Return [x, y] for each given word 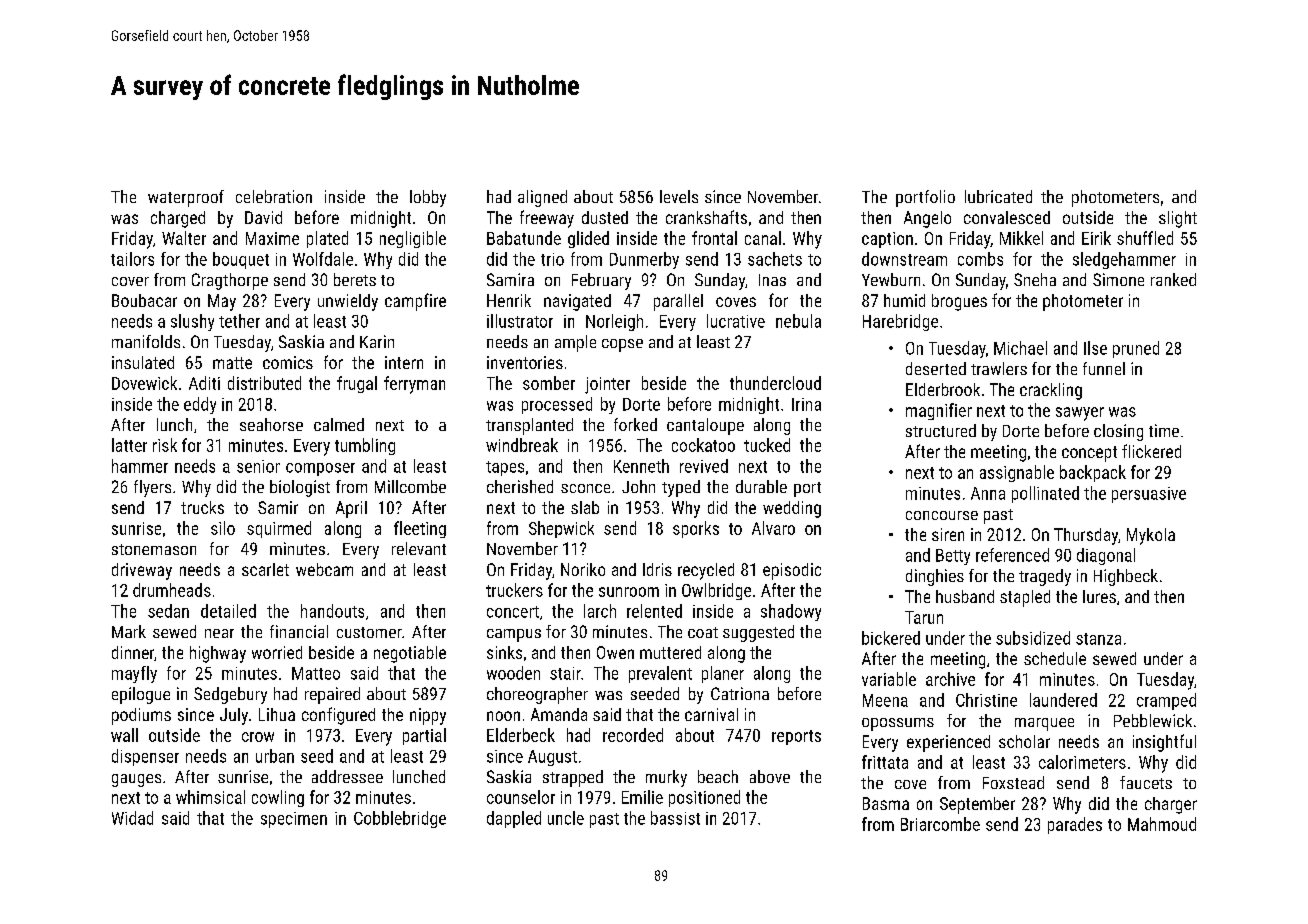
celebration [274, 196]
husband [965, 596]
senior [258, 466]
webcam [324, 569]
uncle [566, 818]
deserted [936, 368]
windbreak [522, 445]
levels [679, 196]
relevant [419, 548]
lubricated [998, 196]
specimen [294, 820]
